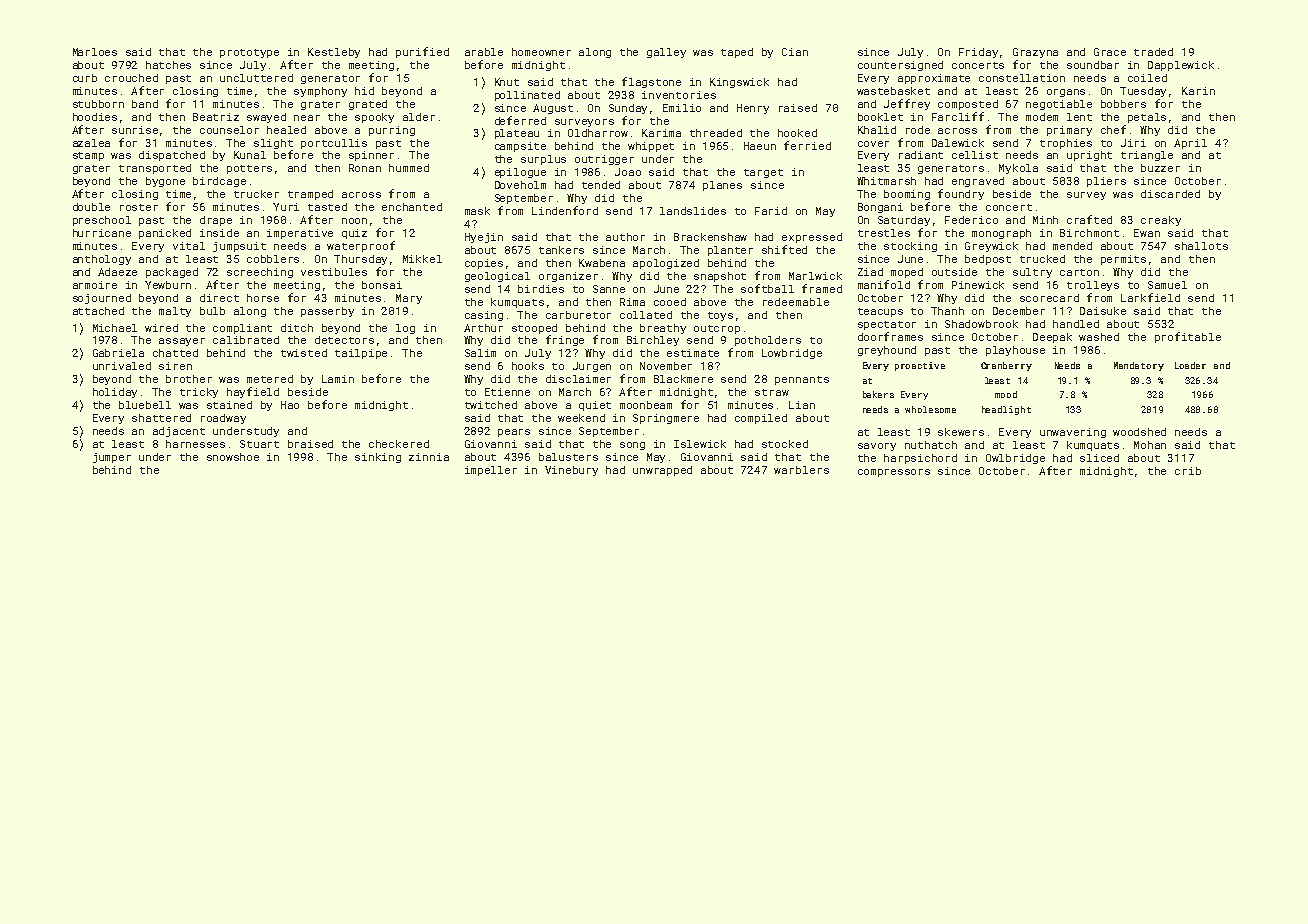 This page has height=924, width=1308. What do you see at coordinates (693, 211) in the page?
I see `landslides` at bounding box center [693, 211].
